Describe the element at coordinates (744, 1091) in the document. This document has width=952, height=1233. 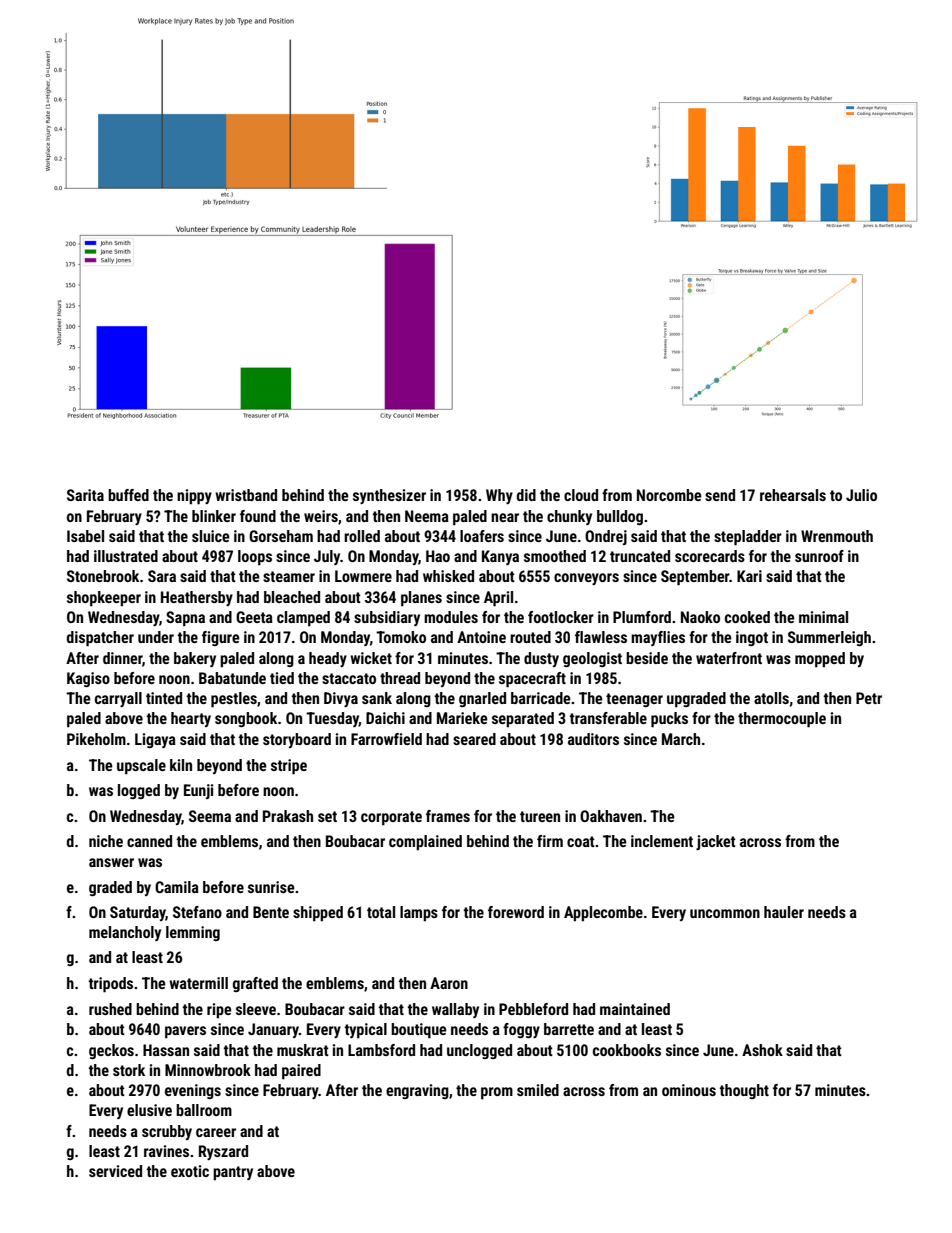
I see `thought` at that location.
